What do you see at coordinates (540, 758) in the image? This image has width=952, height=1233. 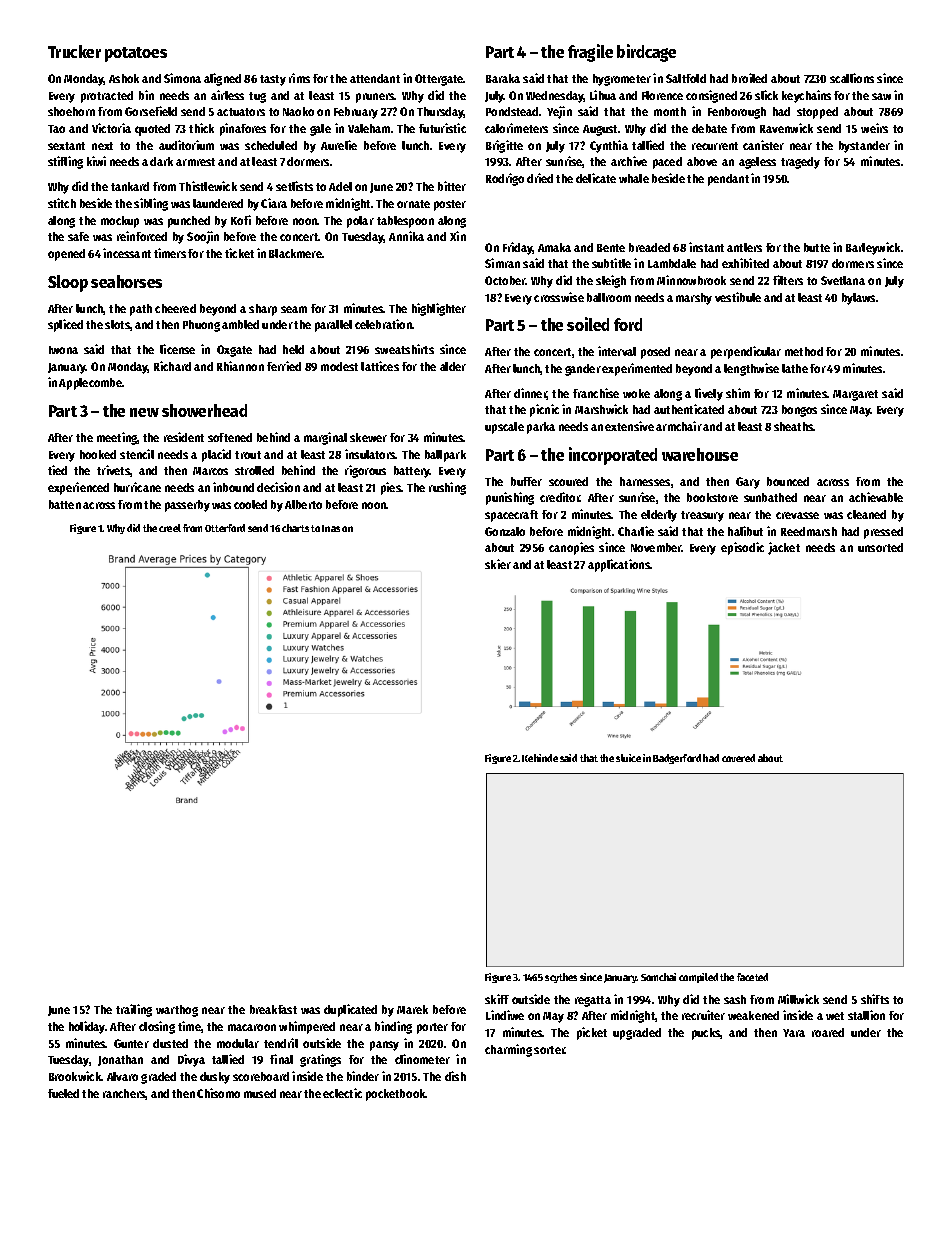 I see `Kehinde` at bounding box center [540, 758].
